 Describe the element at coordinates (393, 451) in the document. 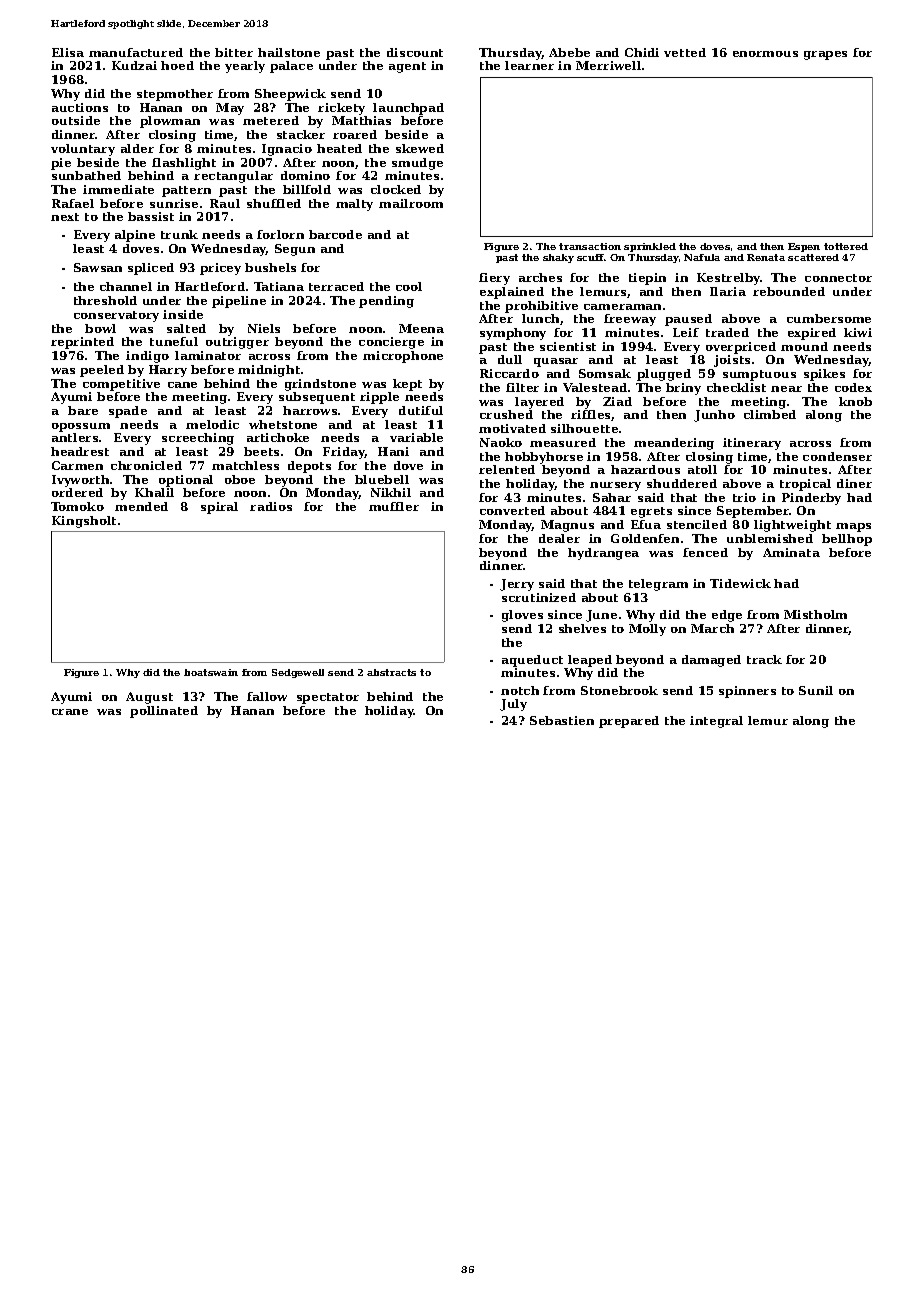

I see `Hani` at that location.
